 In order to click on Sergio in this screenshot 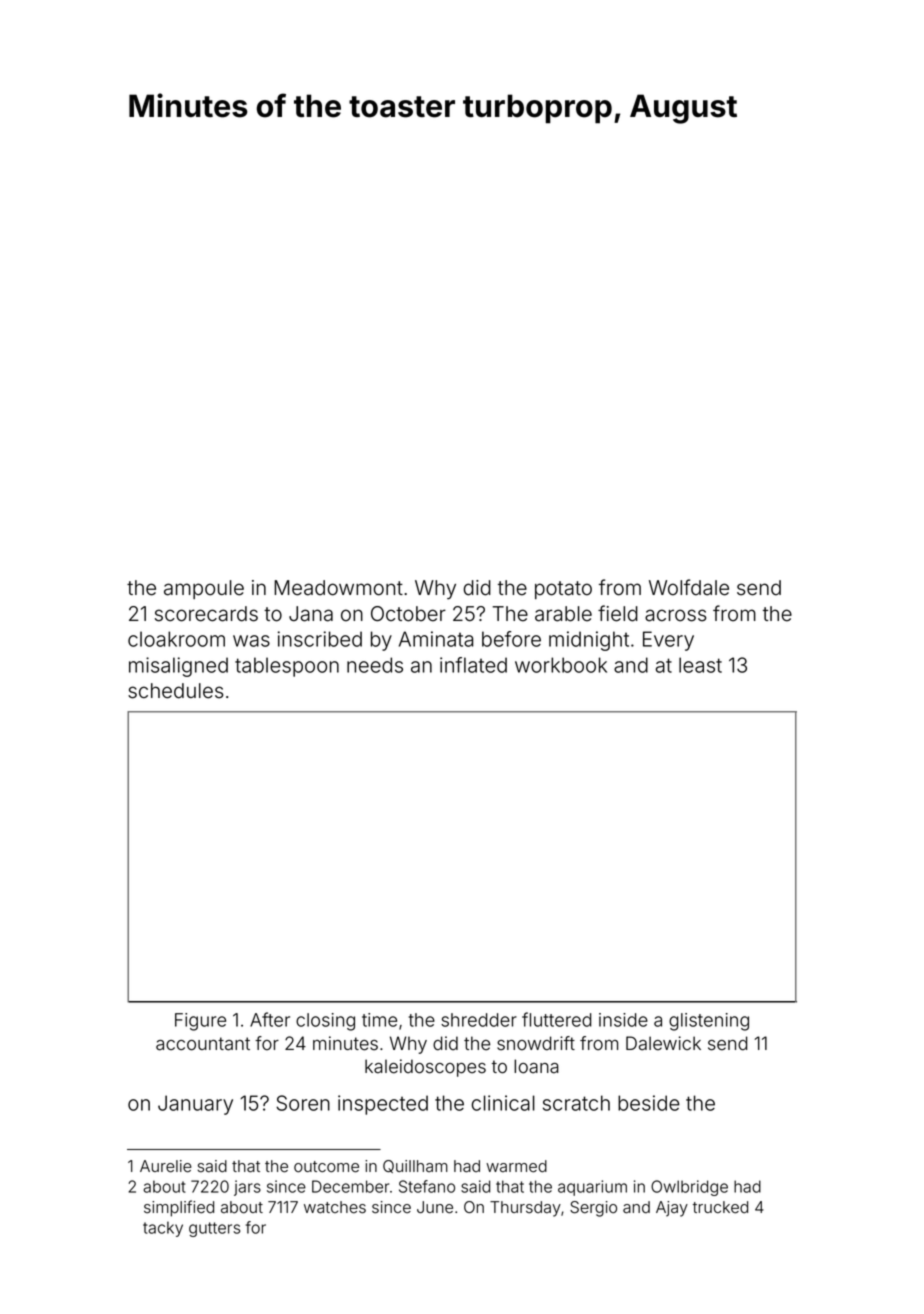, I will do `click(593, 1209)`.
